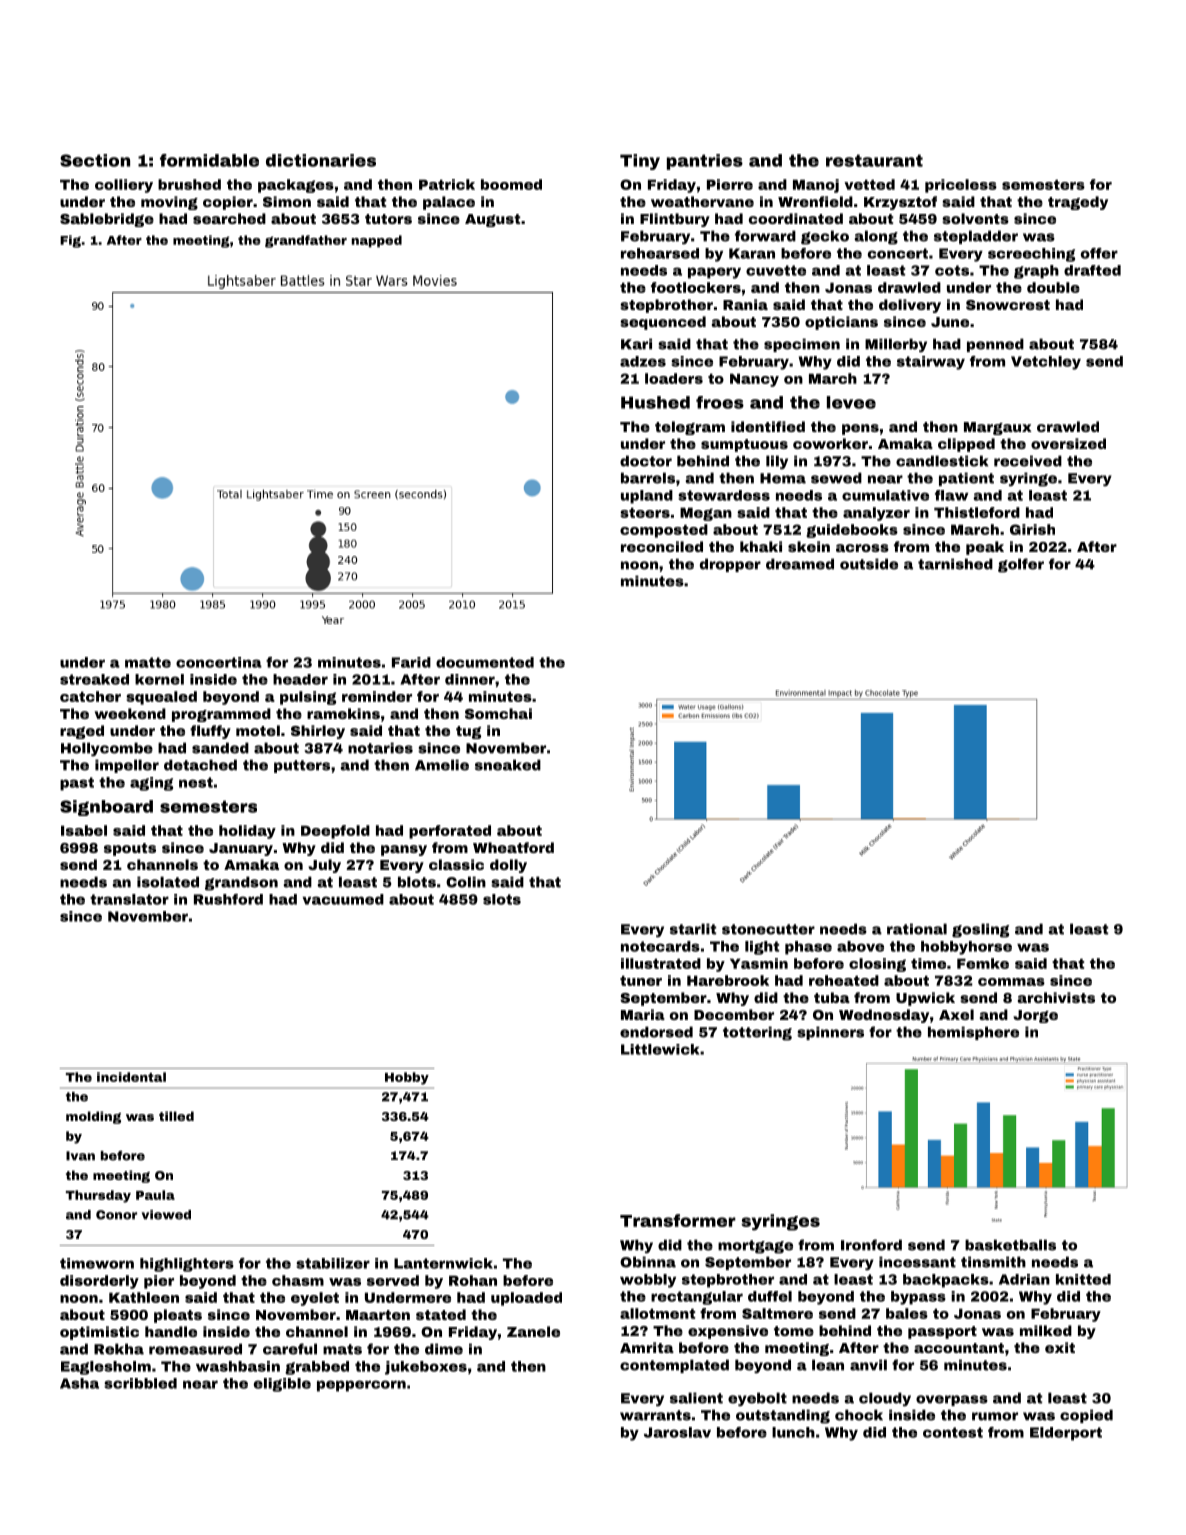 This page has width=1186, height=1535. What do you see at coordinates (456, 864) in the page?
I see `classic` at bounding box center [456, 864].
